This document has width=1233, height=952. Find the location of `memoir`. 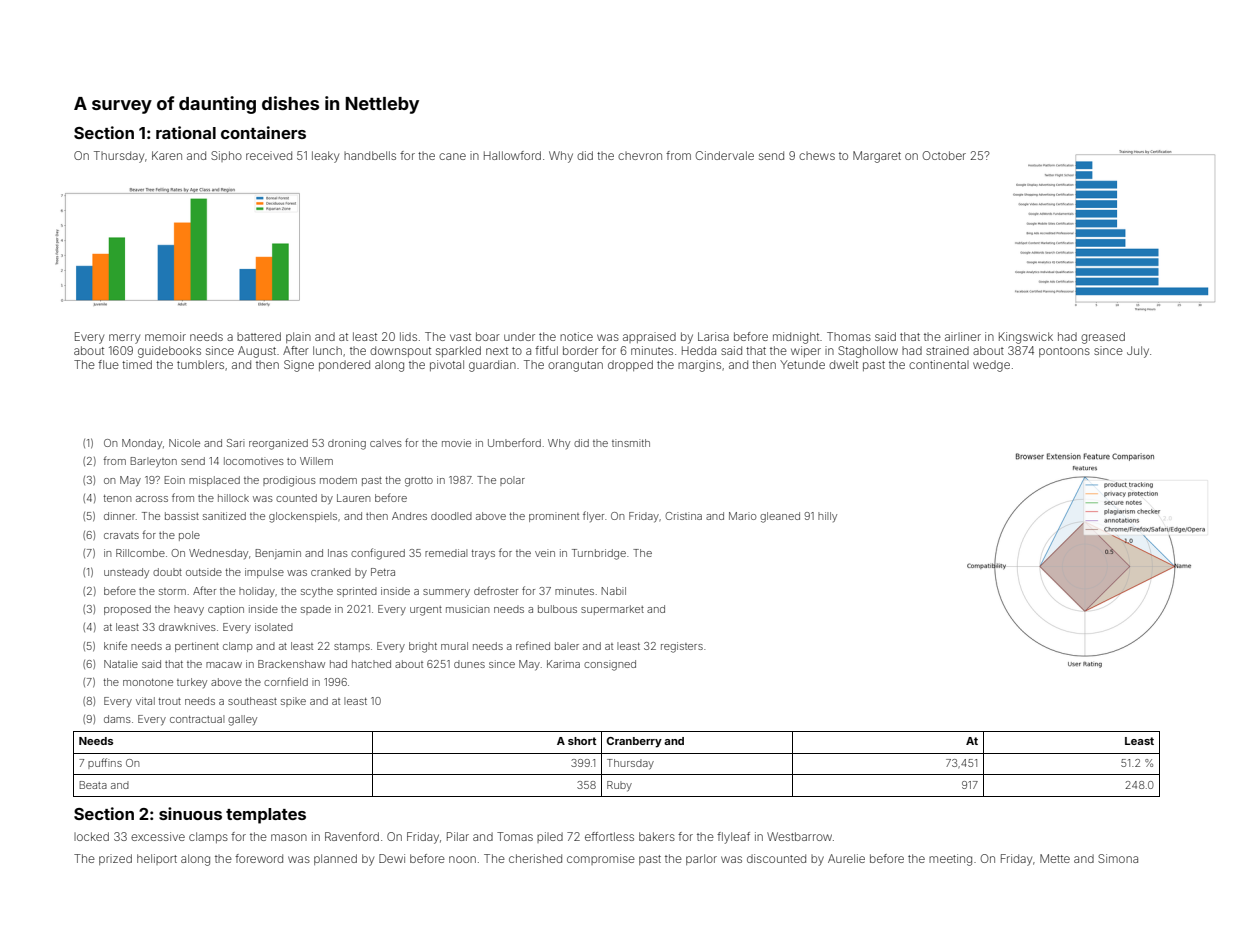

memoir is located at coordinates (165, 336).
